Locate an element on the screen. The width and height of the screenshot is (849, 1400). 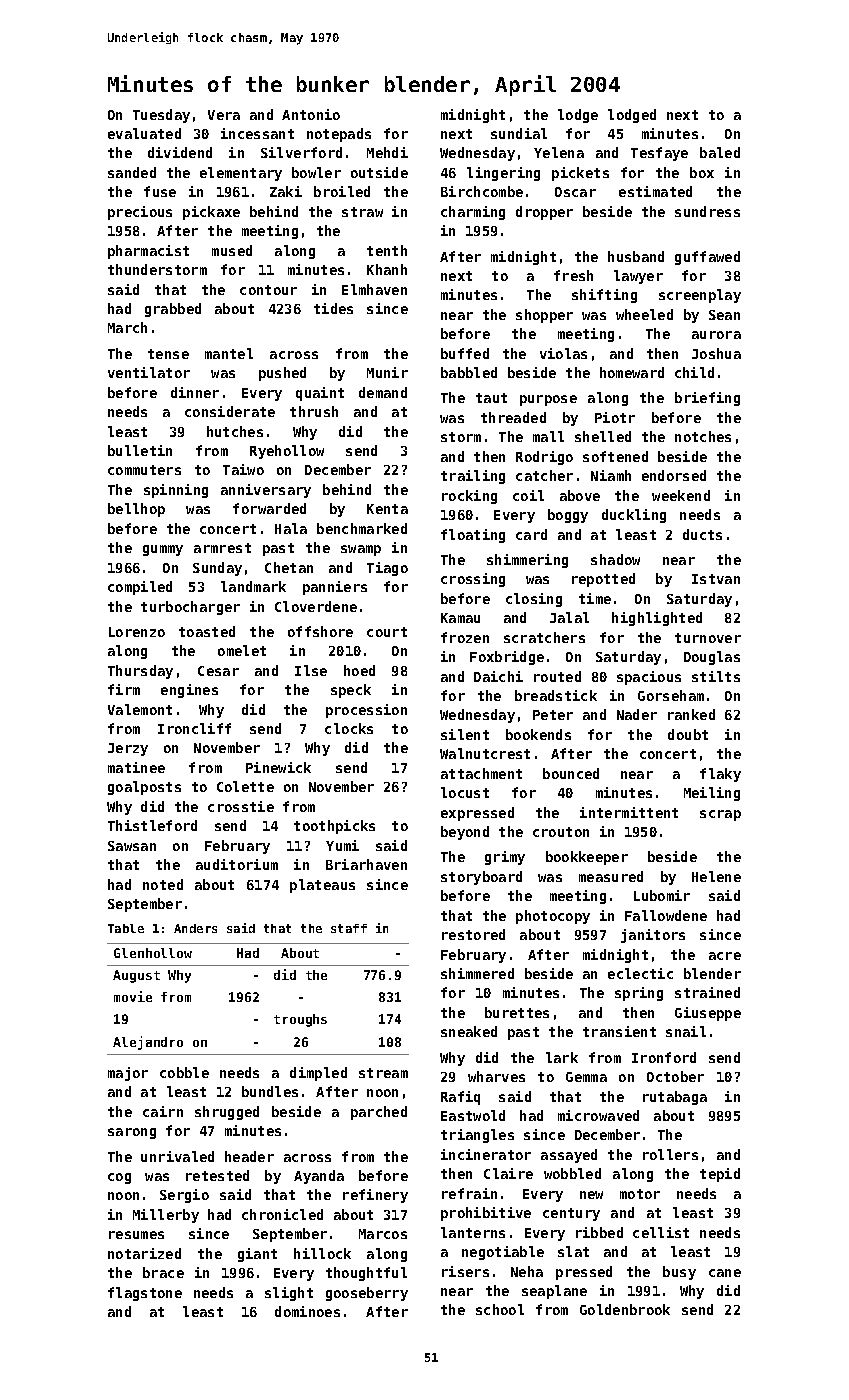
Sunday is located at coordinates (217, 569).
